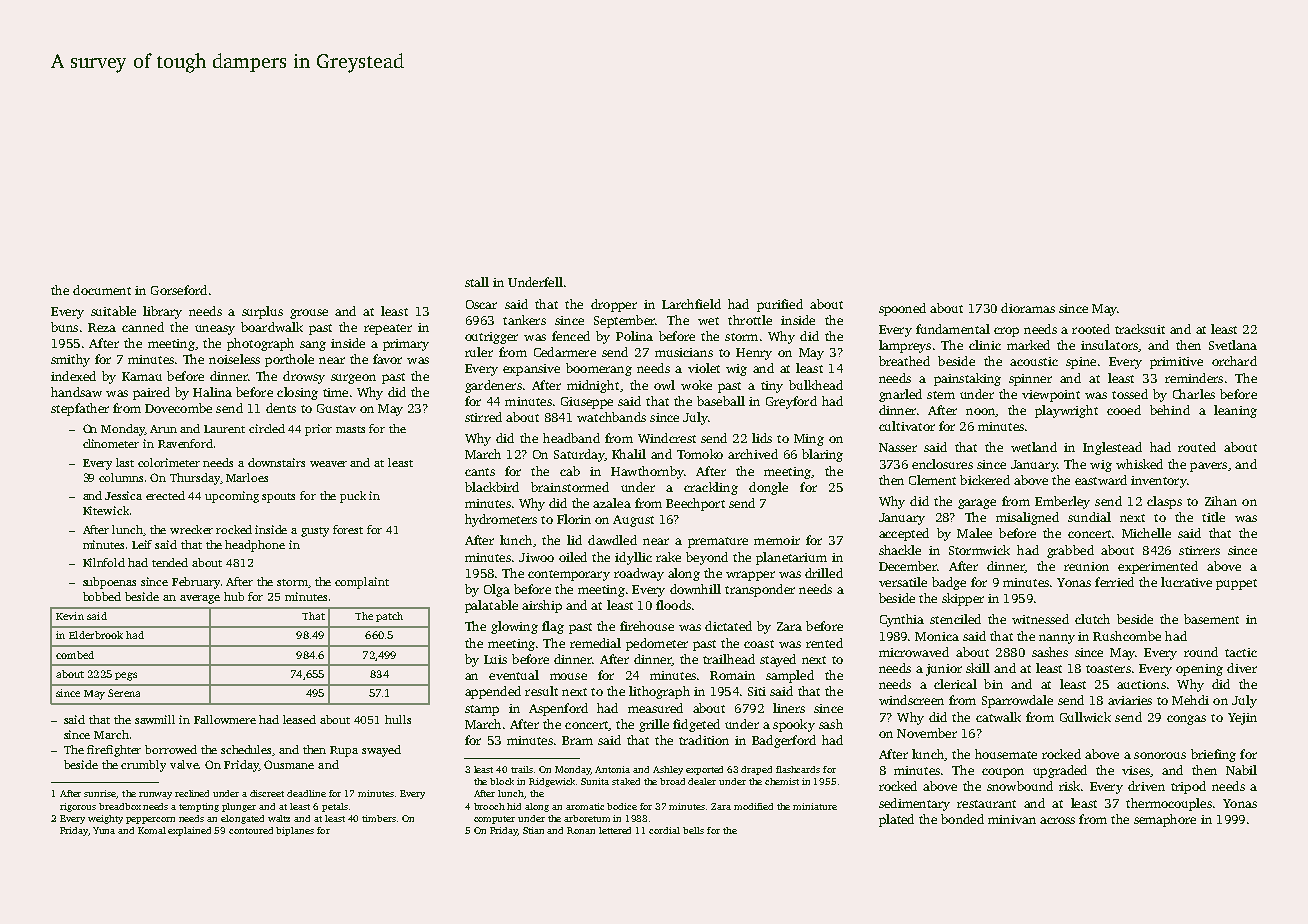 The width and height of the page is (1308, 924). What do you see at coordinates (481, 304) in the page?
I see `Oscar` at bounding box center [481, 304].
